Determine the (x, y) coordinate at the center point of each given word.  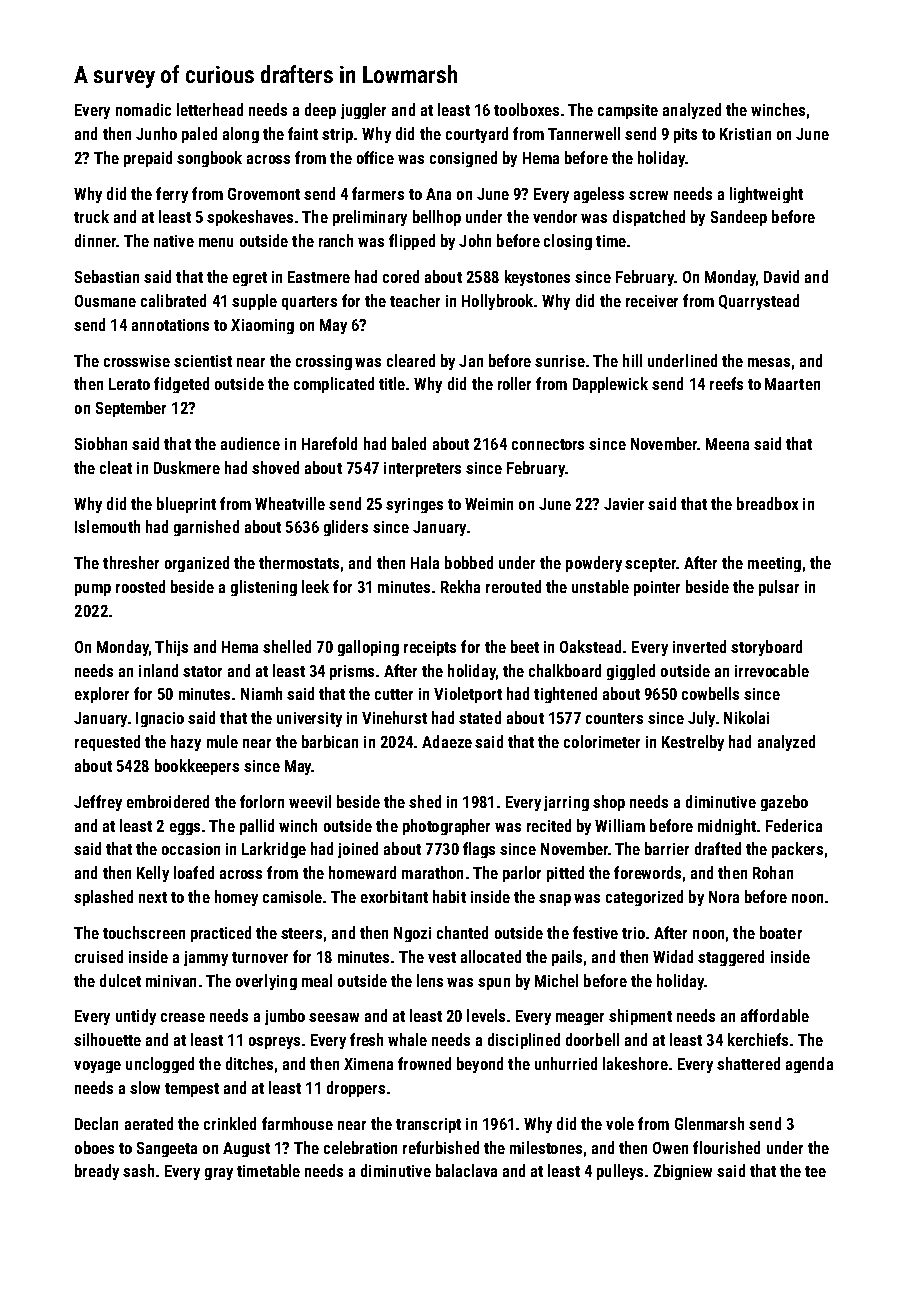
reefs (726, 383)
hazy (186, 743)
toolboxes (526, 109)
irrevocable (772, 670)
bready (97, 1172)
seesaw (334, 1017)
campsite (628, 111)
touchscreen (144, 932)
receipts (430, 648)
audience (250, 443)
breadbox (767, 503)
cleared (411, 360)
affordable (775, 1015)
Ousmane (105, 301)
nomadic (143, 109)
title (392, 383)
